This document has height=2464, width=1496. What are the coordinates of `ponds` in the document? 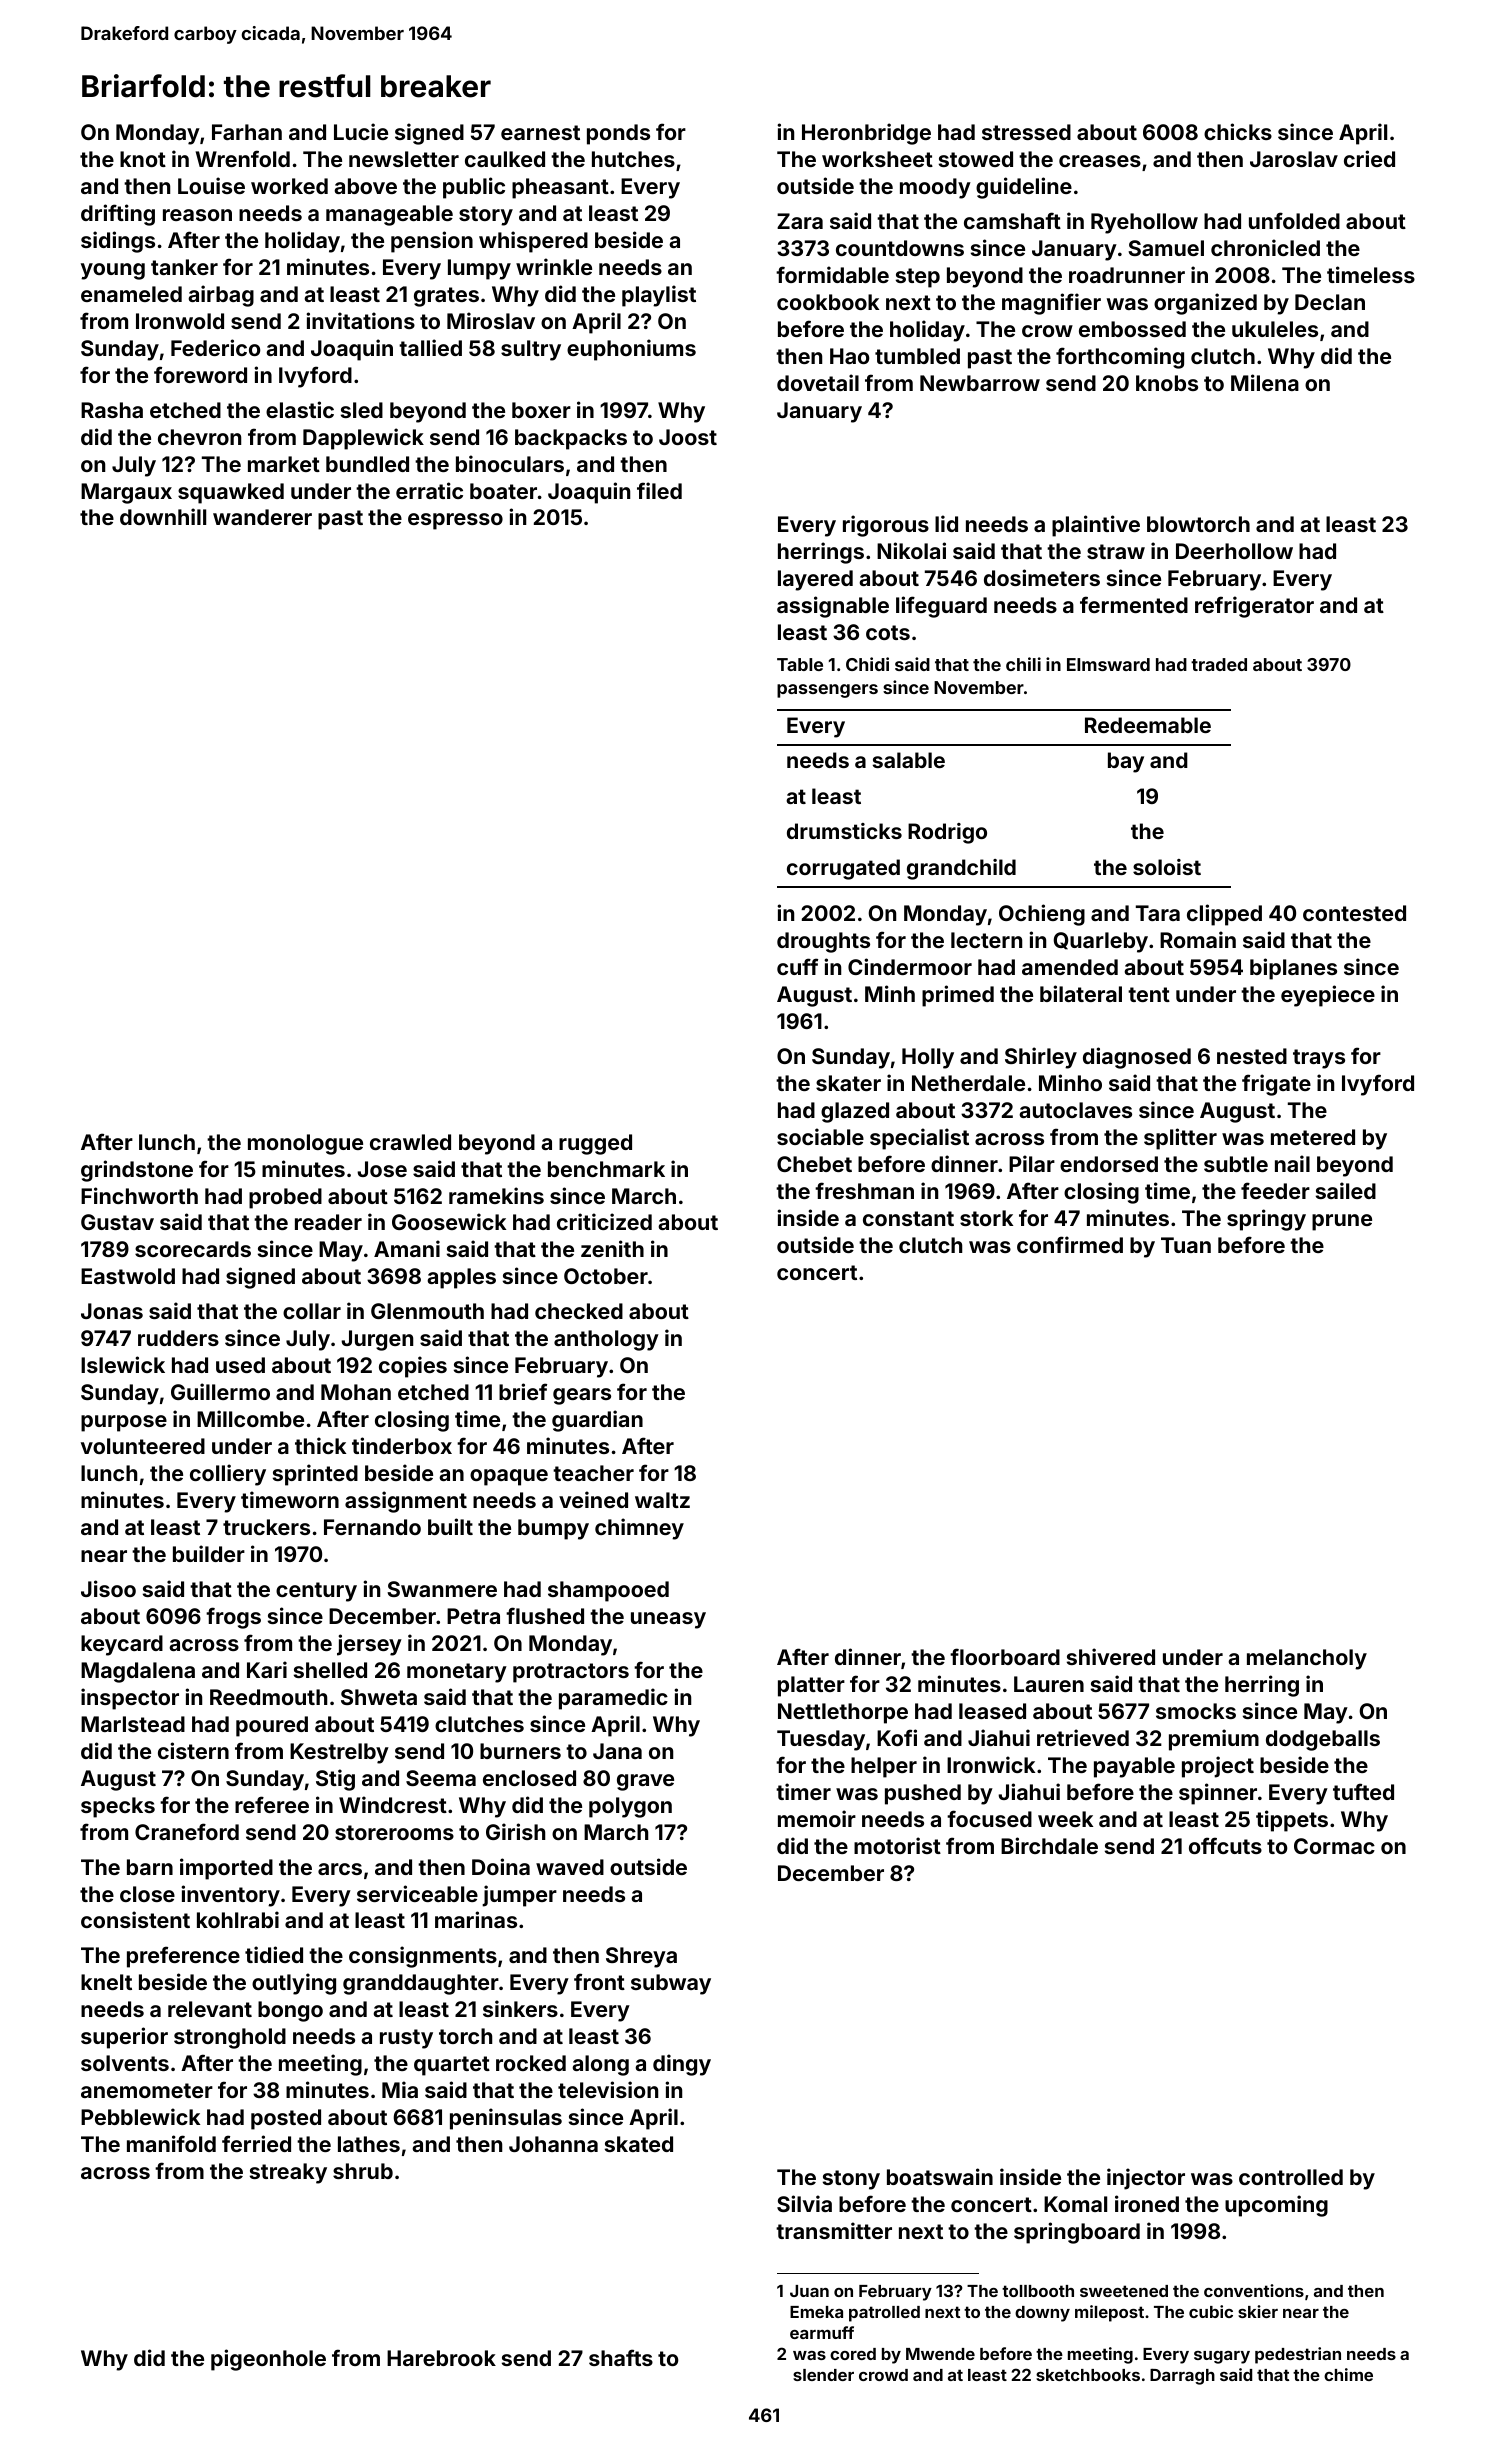 It's located at (618, 134).
